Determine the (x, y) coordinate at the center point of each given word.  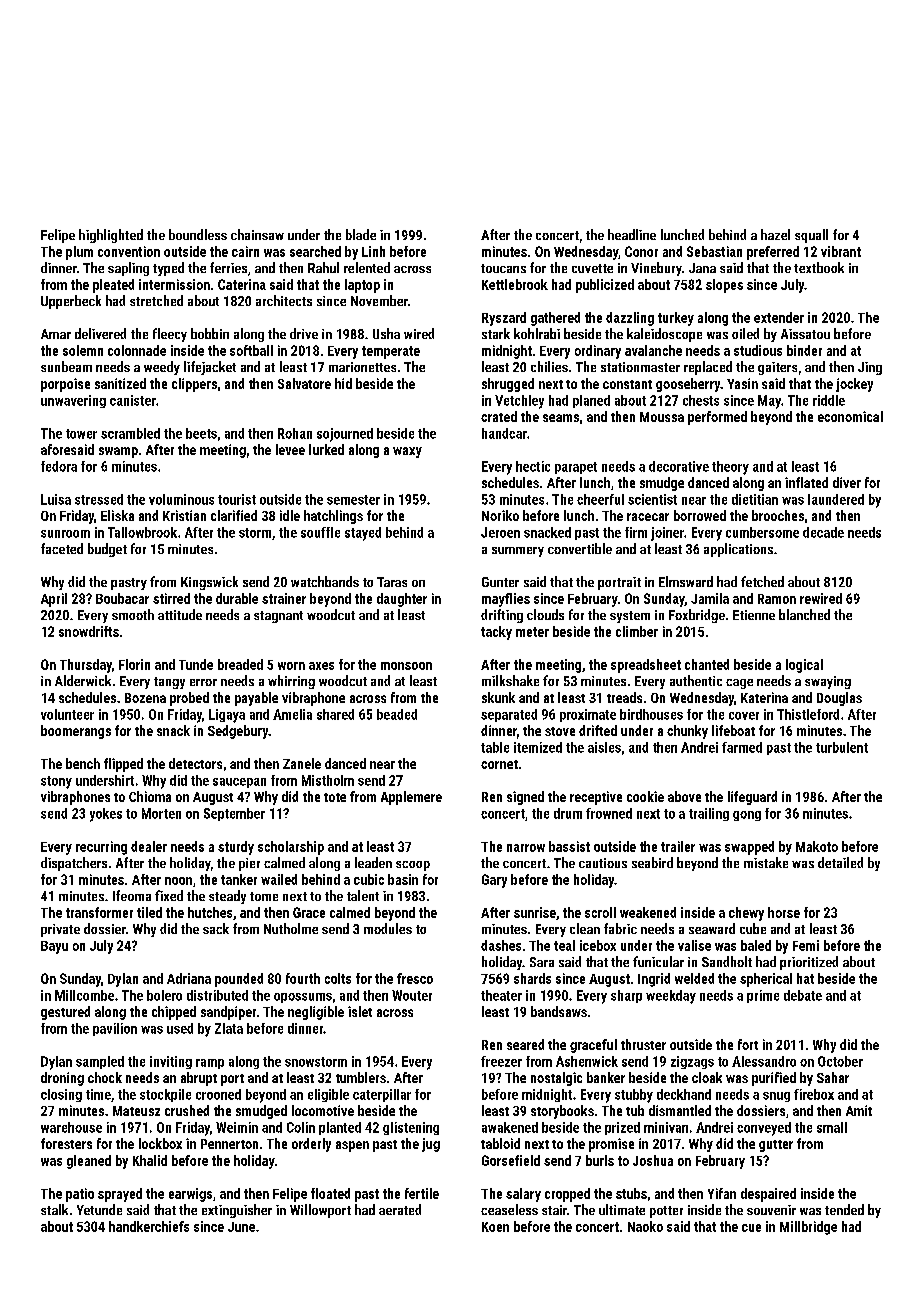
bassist (569, 846)
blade (361, 234)
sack (216, 928)
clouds (545, 614)
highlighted (111, 236)
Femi (806, 945)
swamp (118, 452)
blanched (804, 614)
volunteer (67, 714)
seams (561, 418)
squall (811, 236)
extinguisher (237, 1211)
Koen (495, 1227)
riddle (829, 400)
